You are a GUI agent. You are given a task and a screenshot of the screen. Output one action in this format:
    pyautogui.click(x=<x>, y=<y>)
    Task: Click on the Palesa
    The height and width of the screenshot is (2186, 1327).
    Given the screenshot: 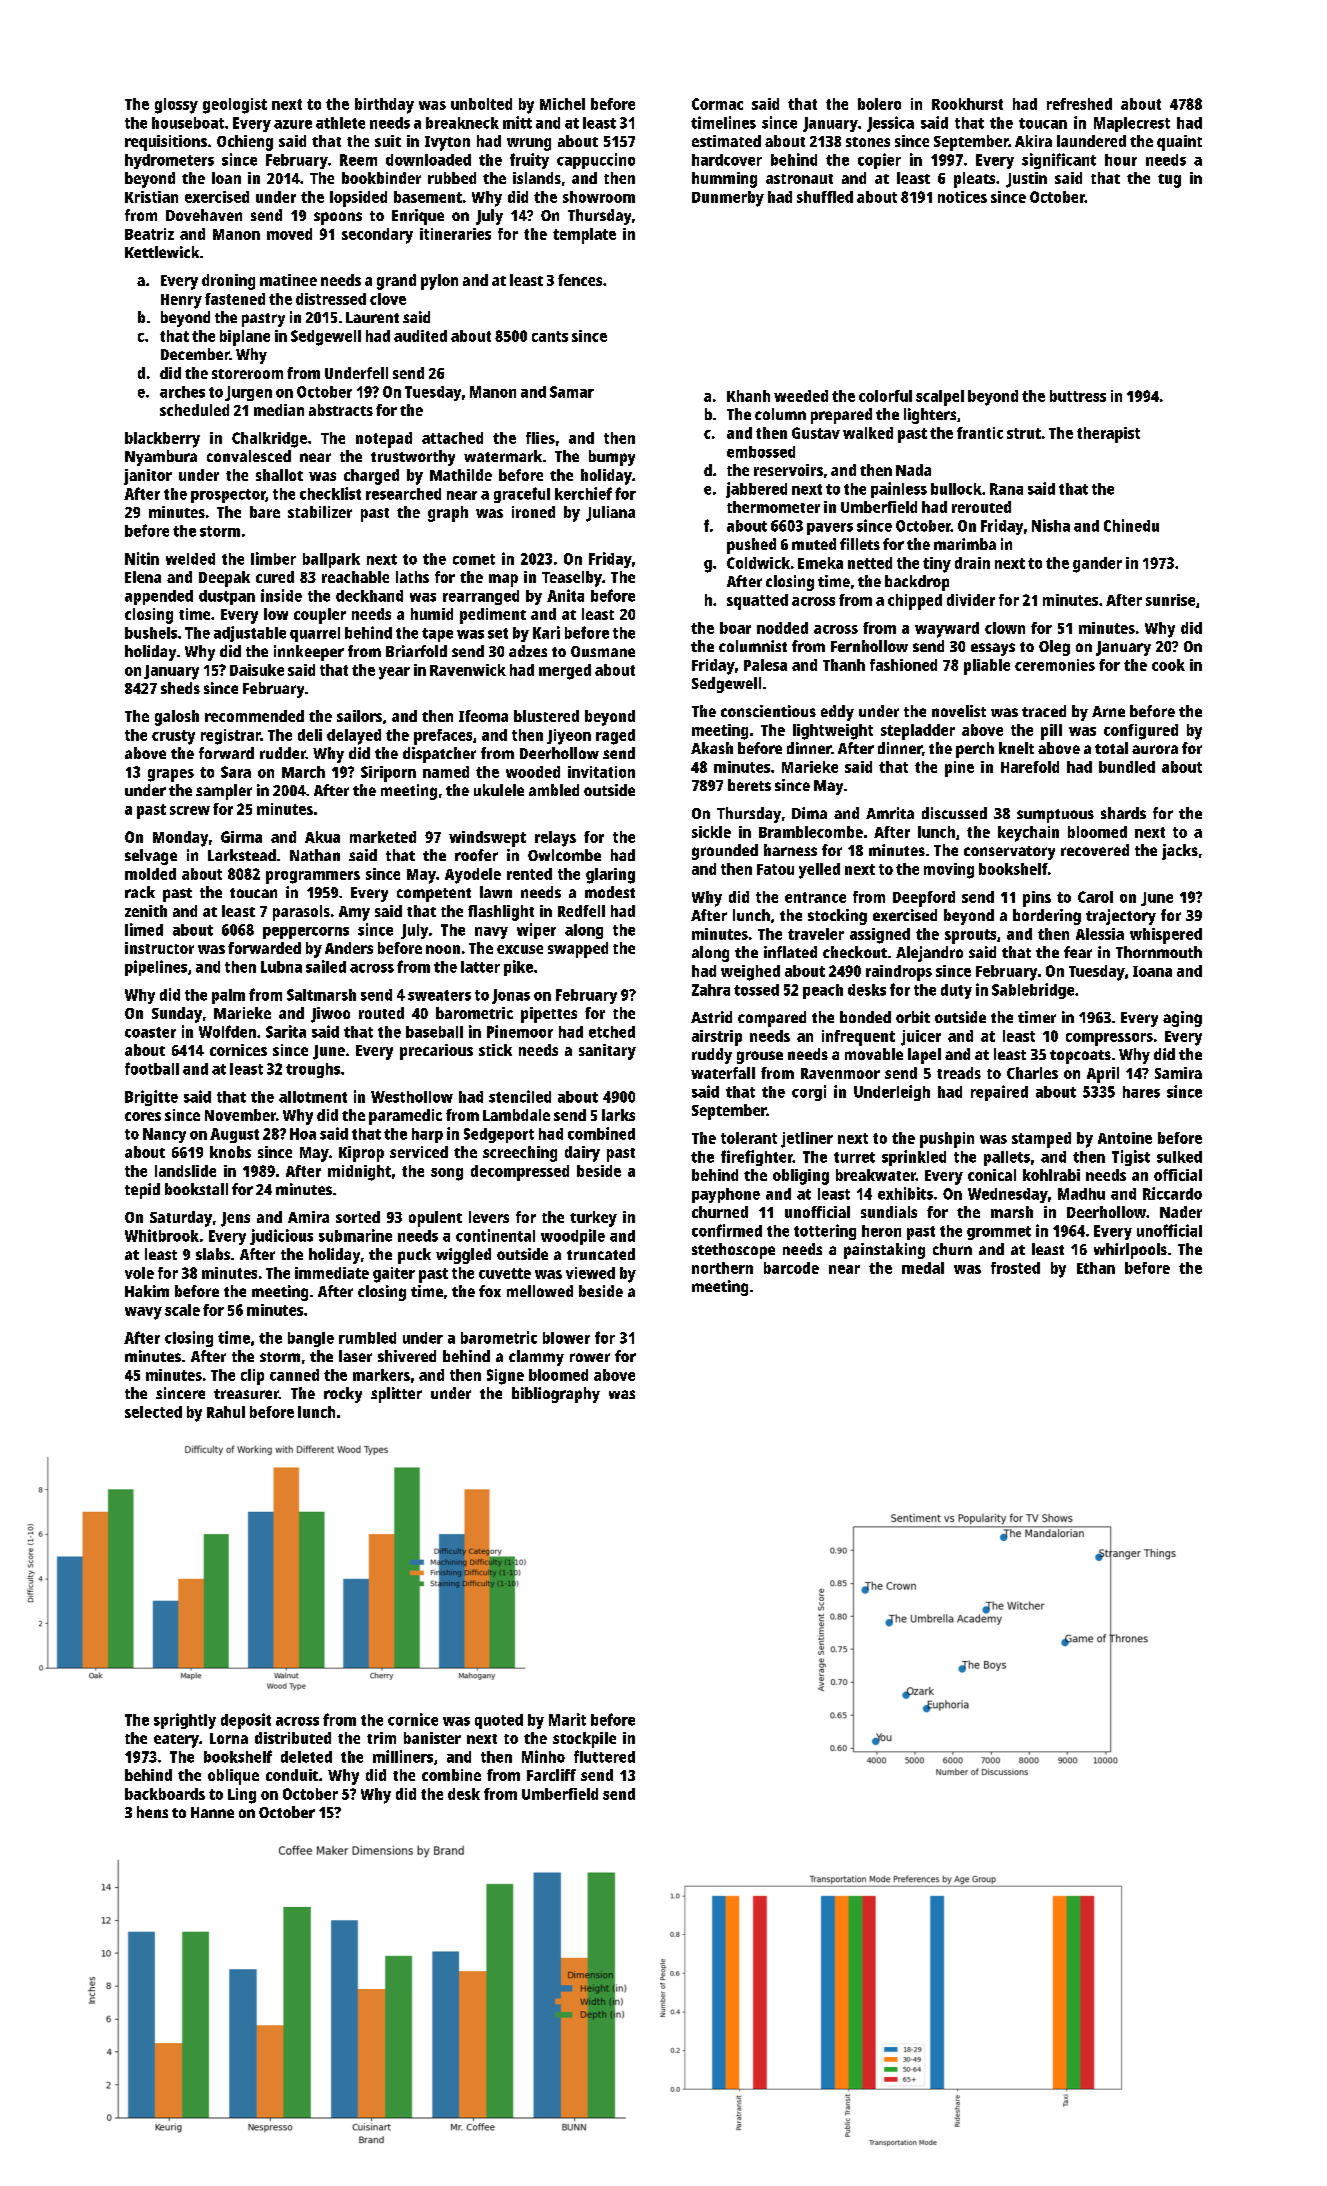 What is the action you would take?
    pyautogui.click(x=765, y=665)
